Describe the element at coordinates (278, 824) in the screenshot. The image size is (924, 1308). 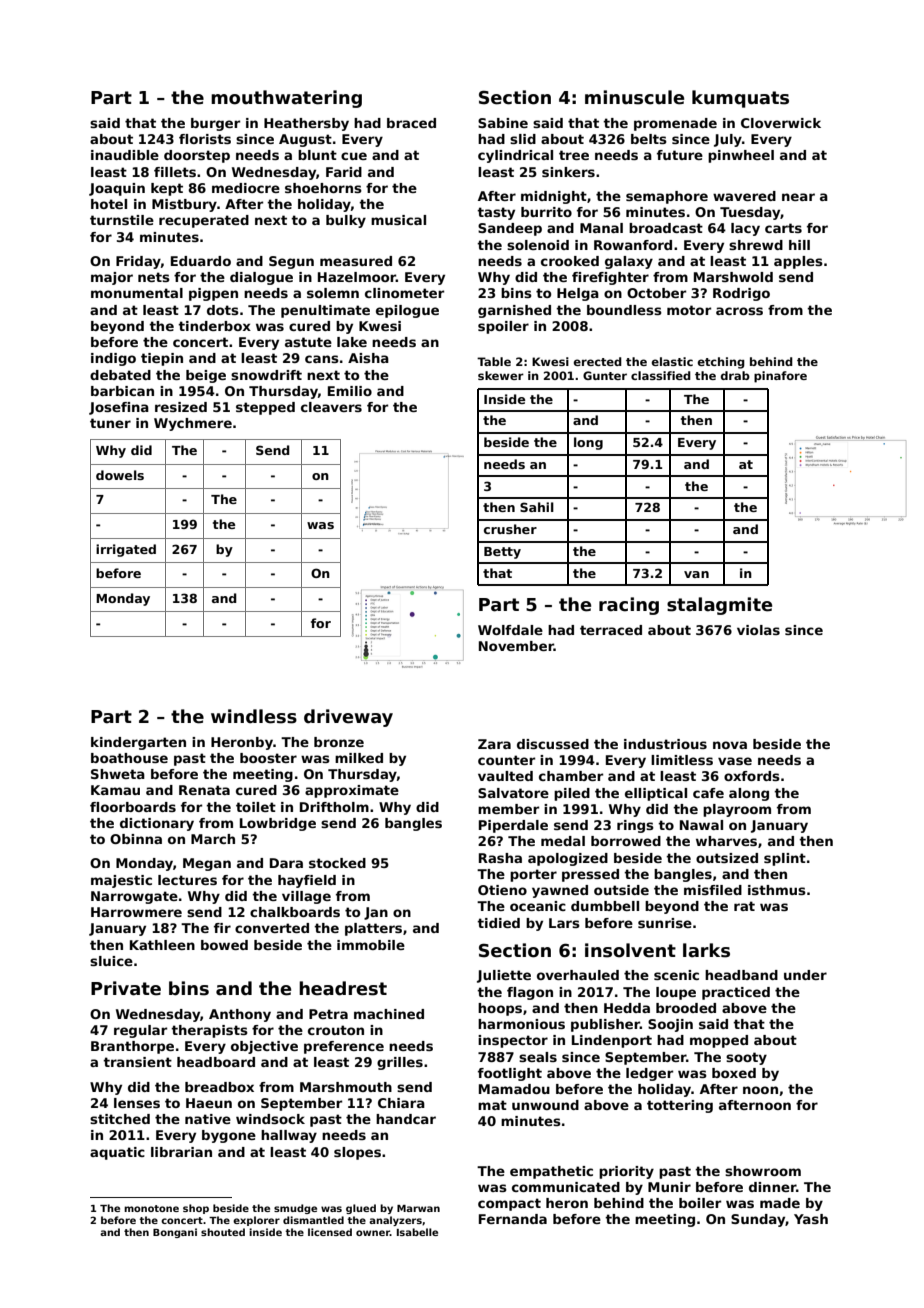
I see `Lowbridge` at that location.
